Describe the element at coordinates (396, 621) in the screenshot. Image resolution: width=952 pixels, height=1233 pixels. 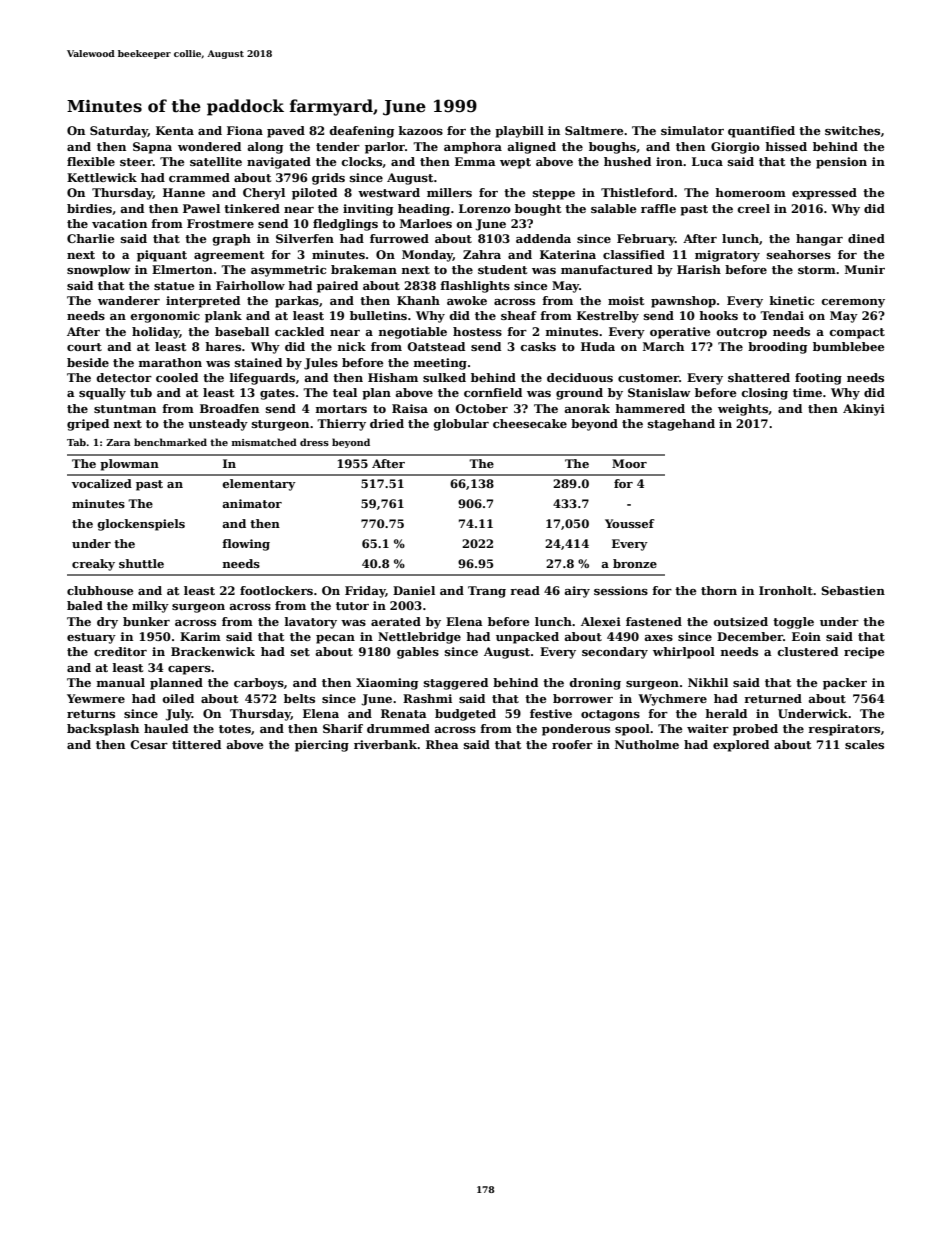
I see `aerated` at that location.
